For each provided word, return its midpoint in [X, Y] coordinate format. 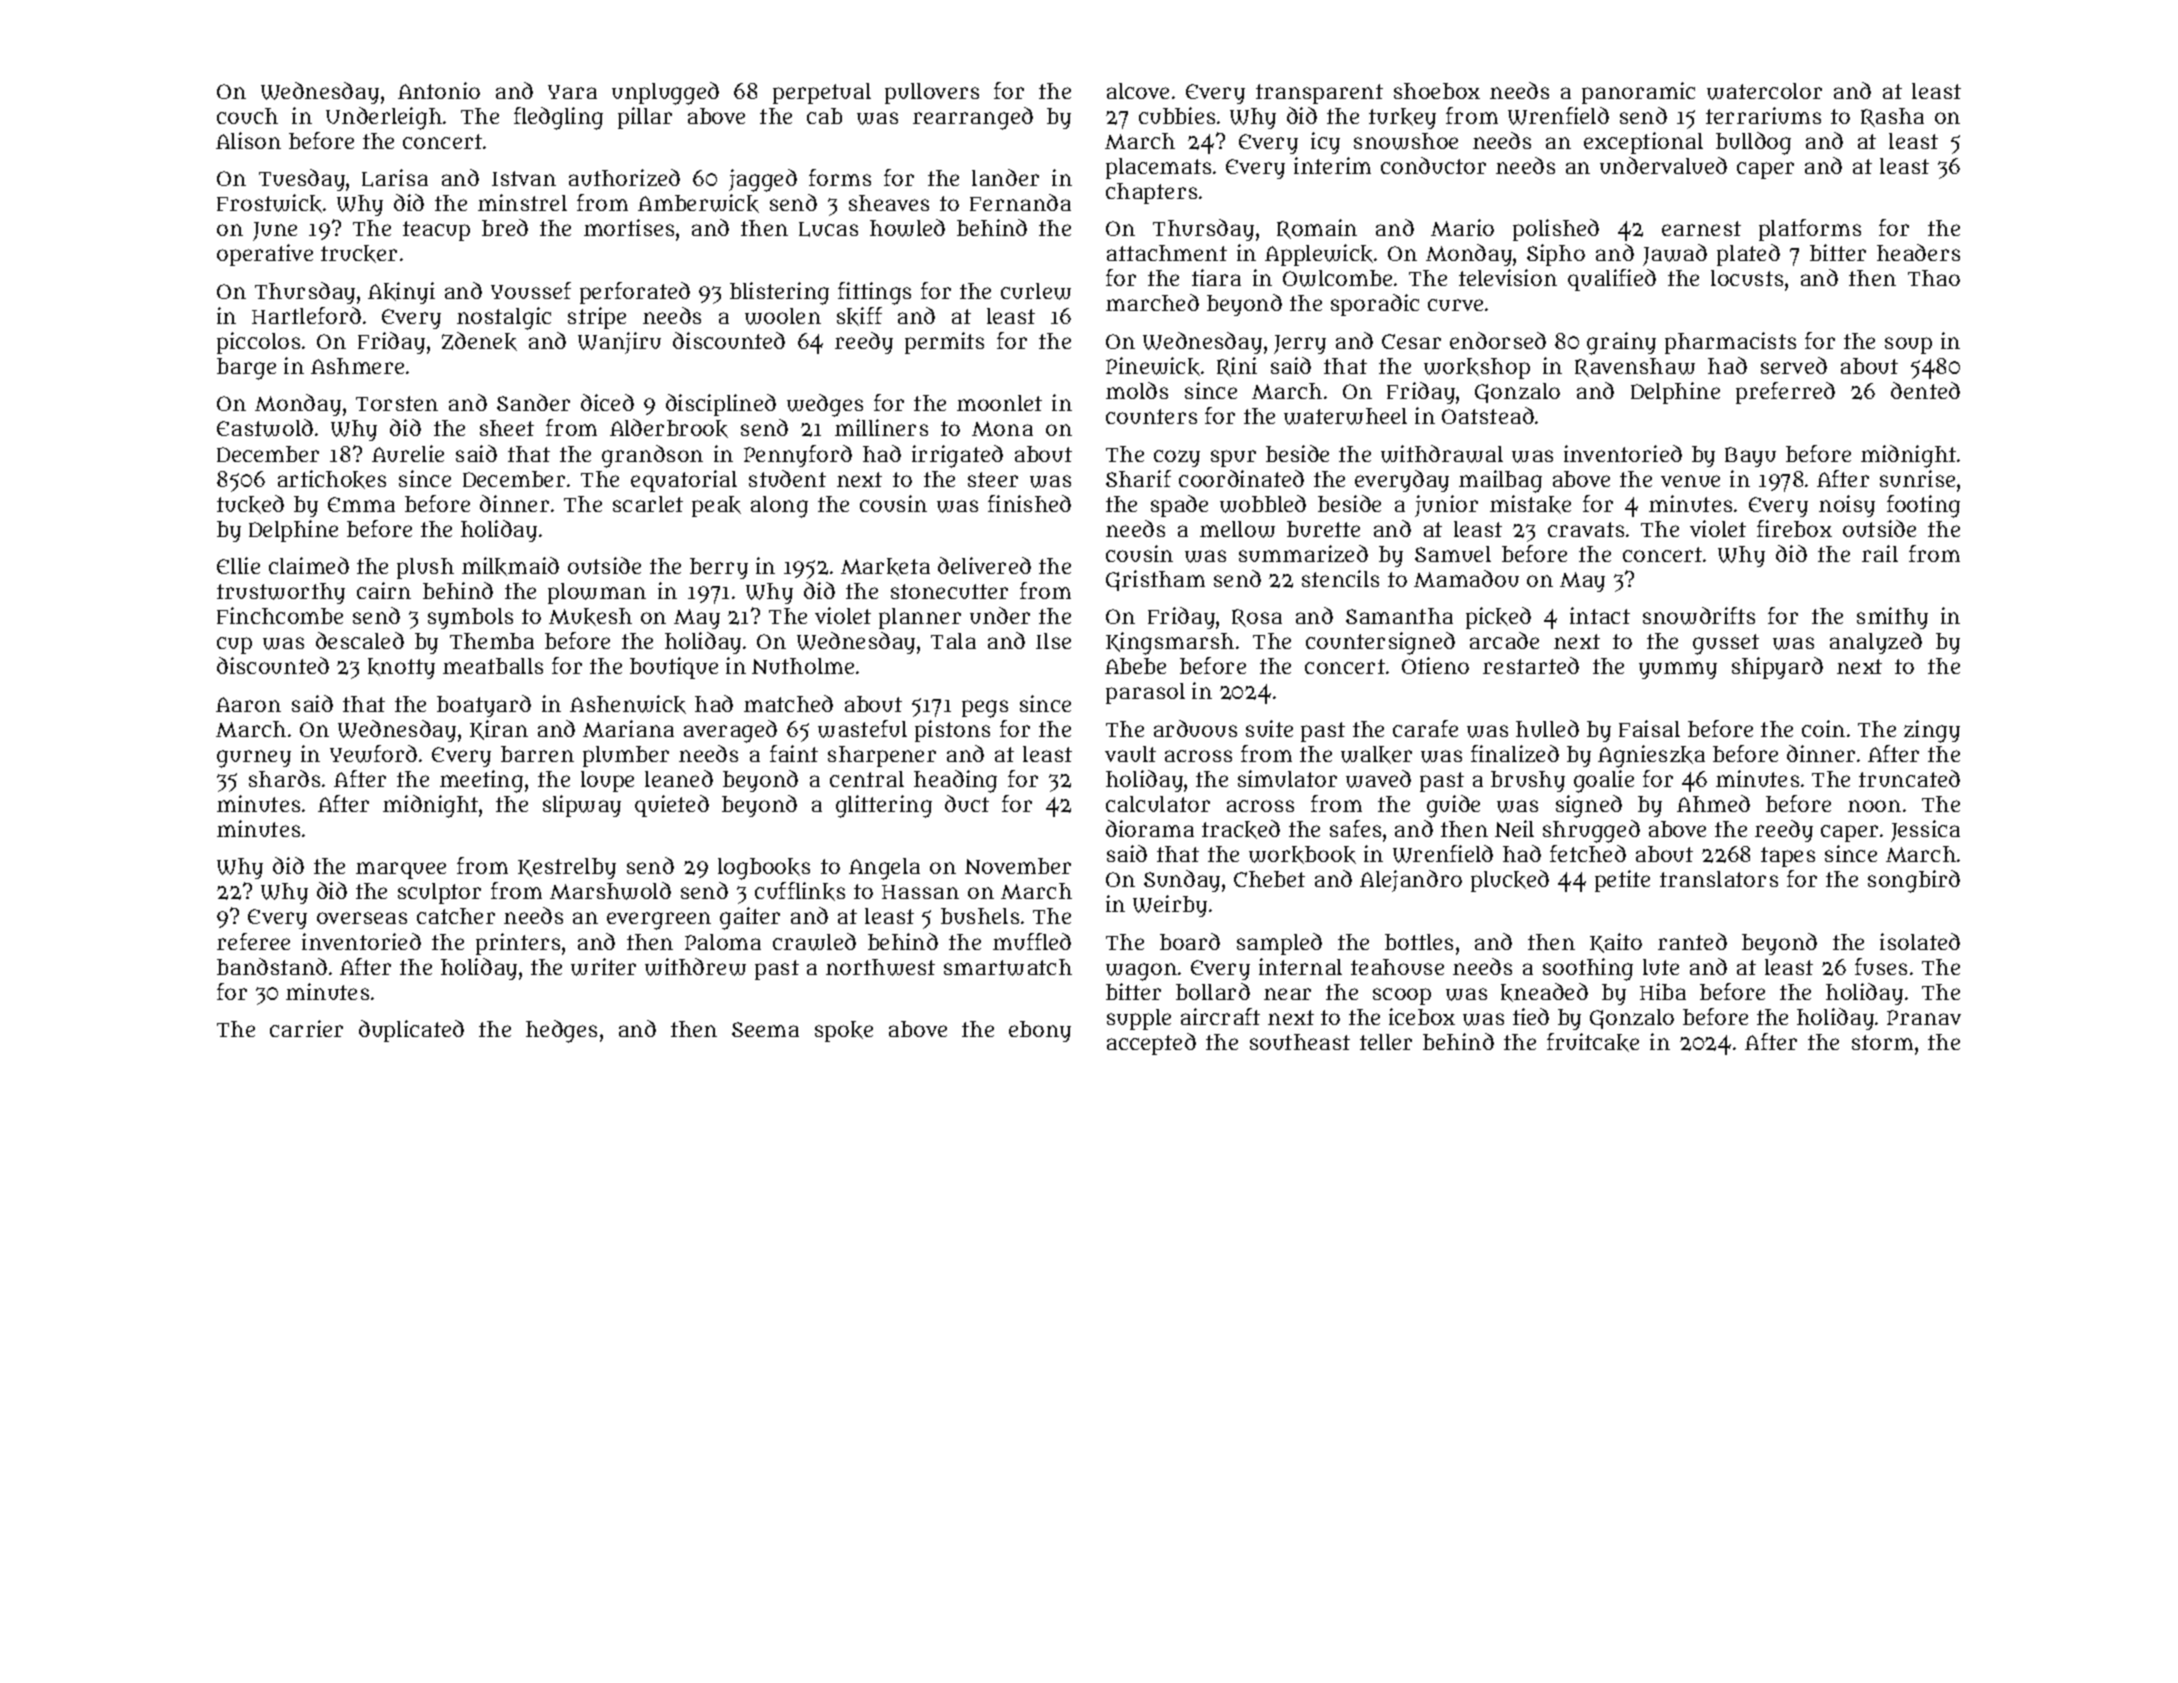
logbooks [764, 869]
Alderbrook [669, 428]
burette [1323, 529]
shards [284, 778]
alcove [1138, 91]
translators [1719, 879]
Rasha [1892, 117]
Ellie [238, 565]
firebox [1794, 528]
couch [247, 116]
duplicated [411, 1031]
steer [993, 479]
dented [1925, 390]
